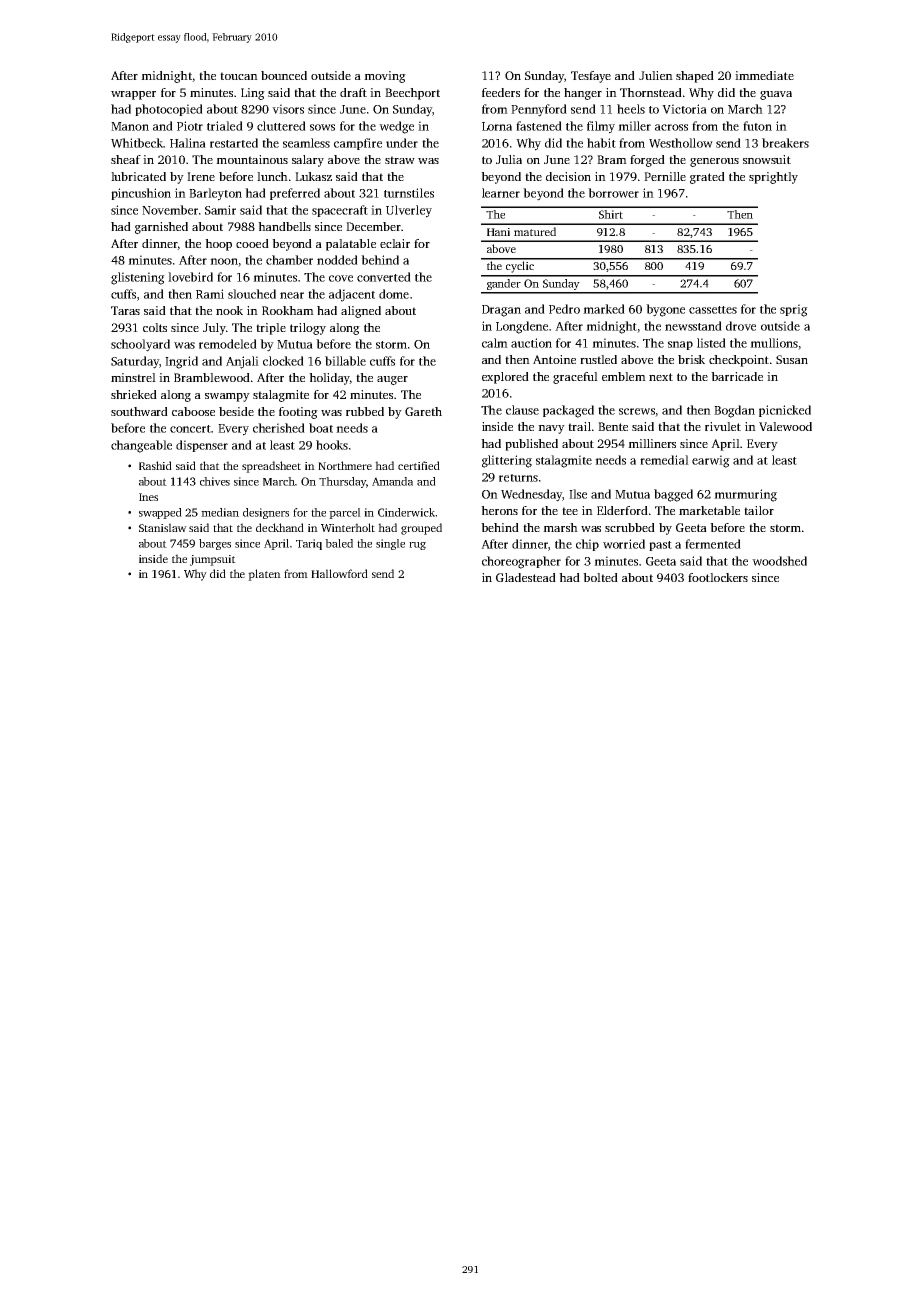 The height and width of the screenshot is (1308, 924). What do you see at coordinates (764, 75) in the screenshot?
I see `immediate` at bounding box center [764, 75].
